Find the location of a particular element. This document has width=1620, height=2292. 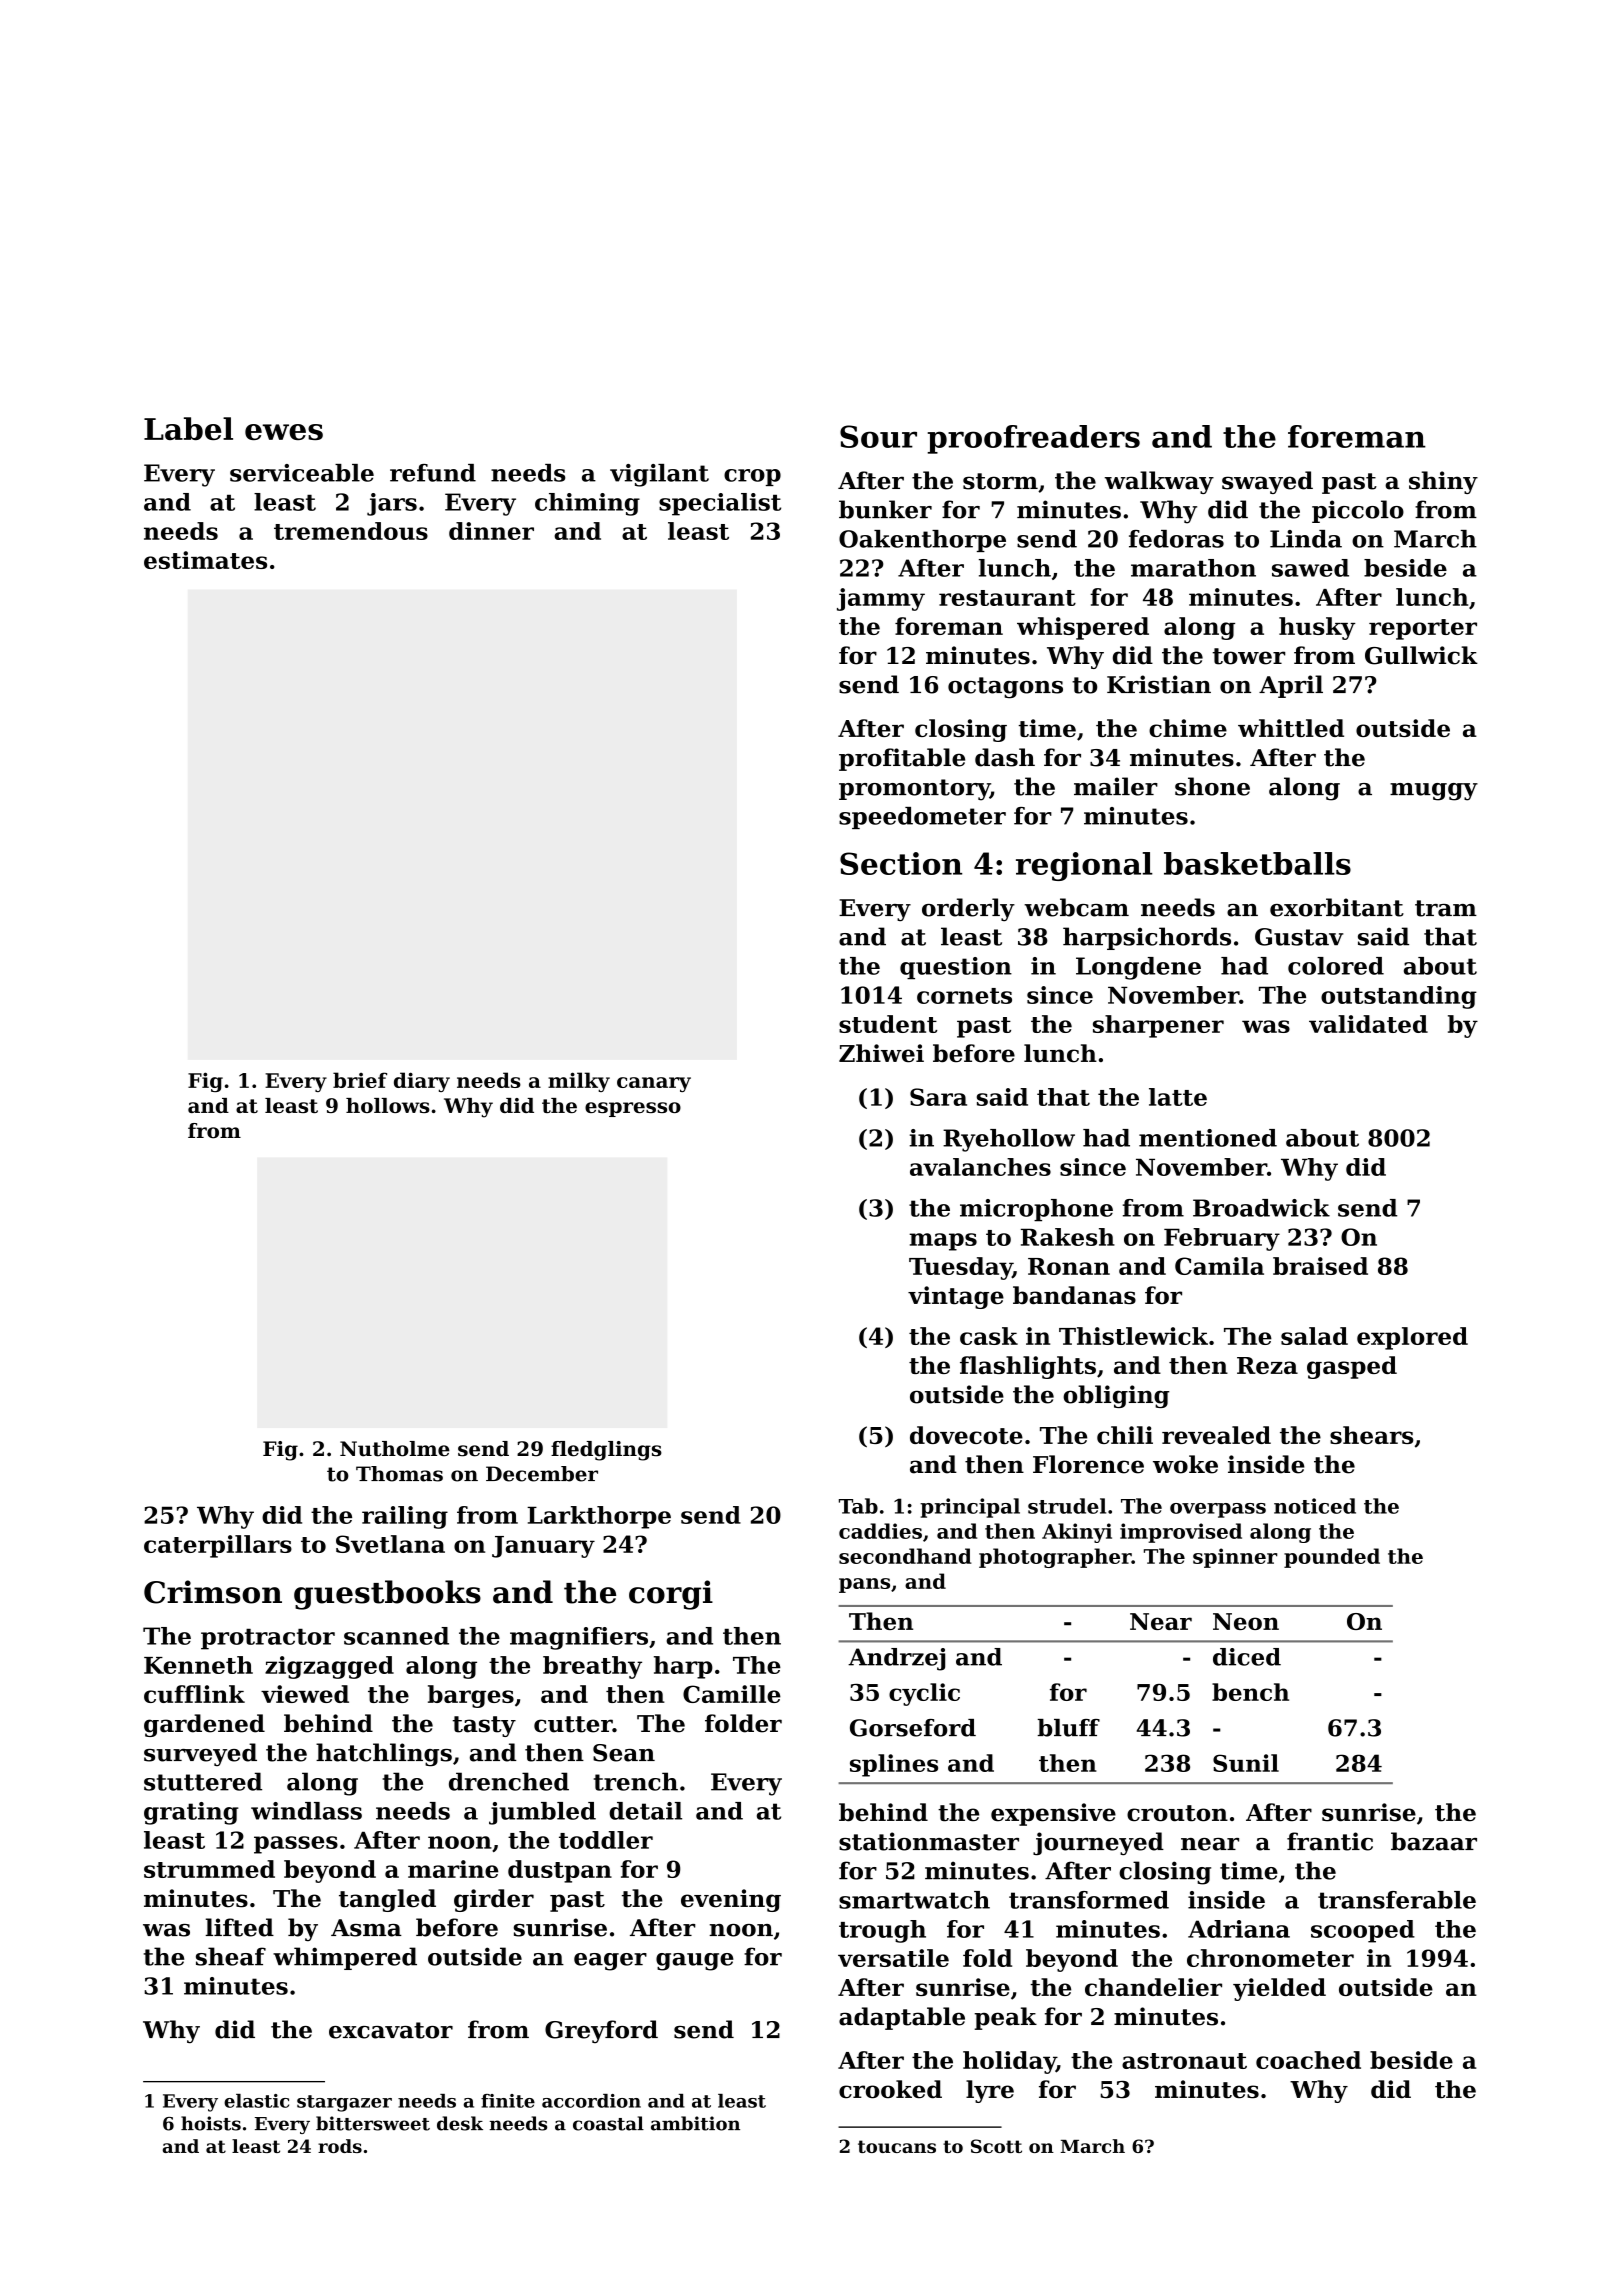

marine is located at coordinates (453, 1869).
